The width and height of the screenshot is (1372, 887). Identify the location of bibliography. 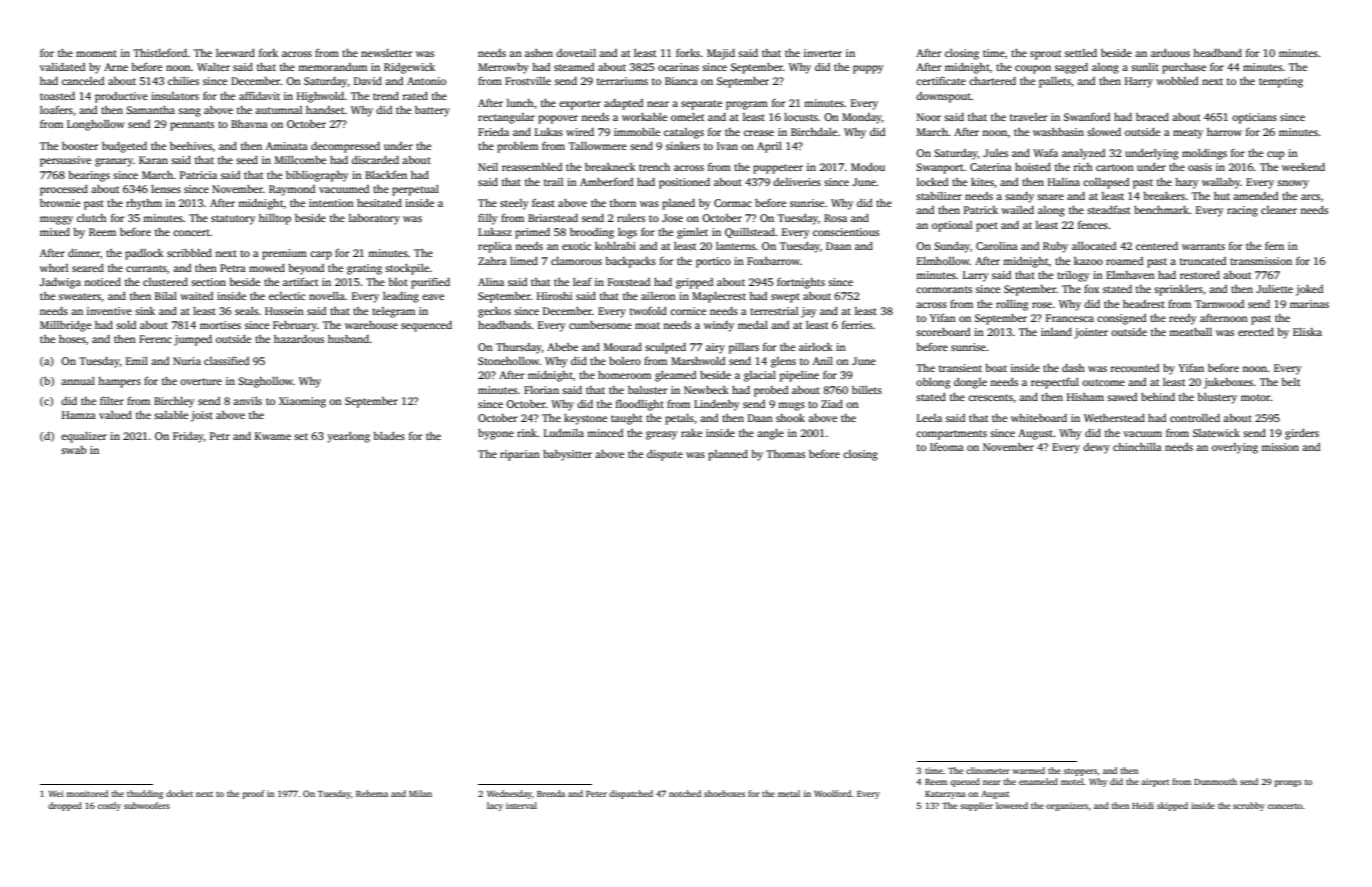
(317, 176).
